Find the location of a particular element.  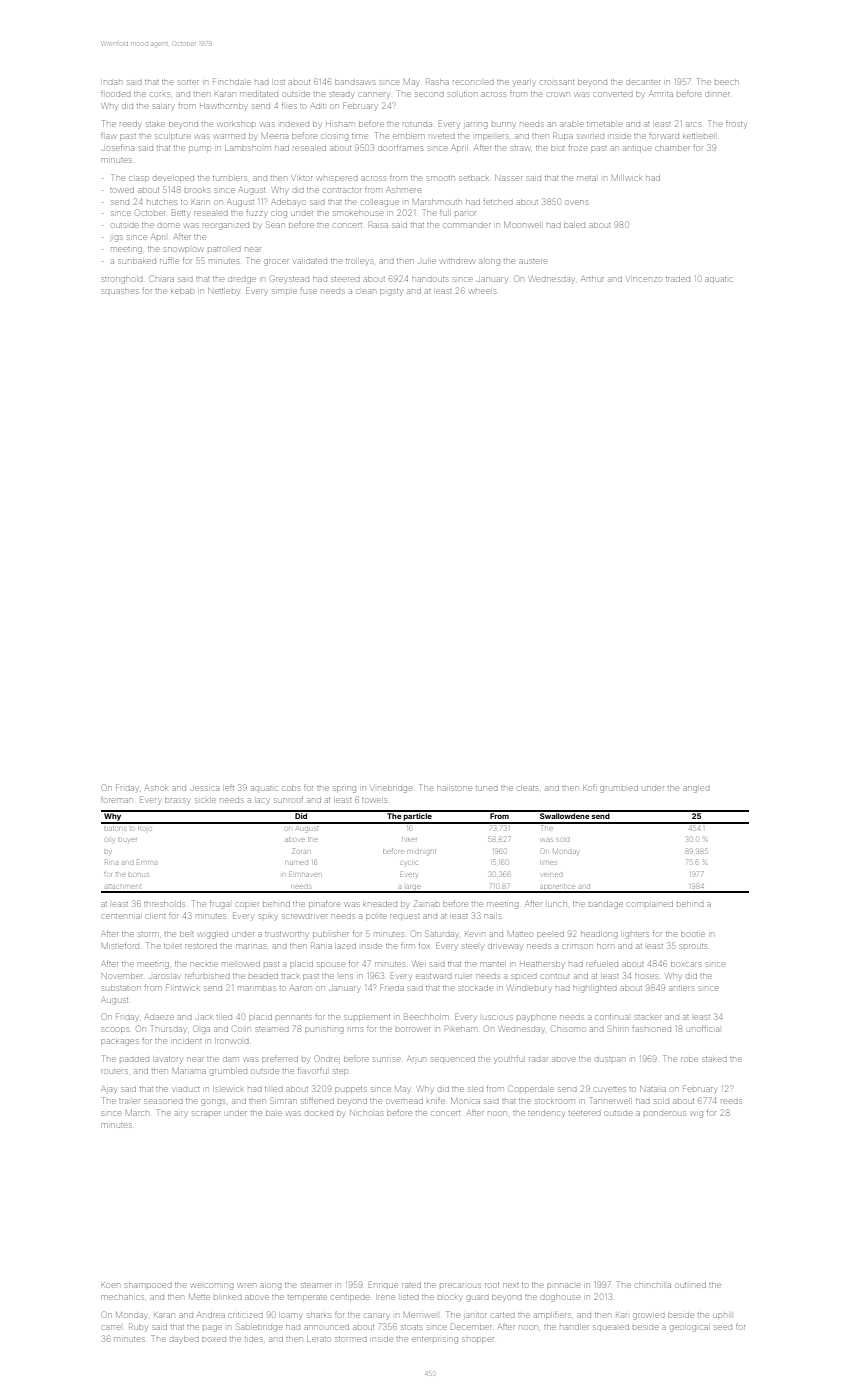

pigsty is located at coordinates (391, 292).
